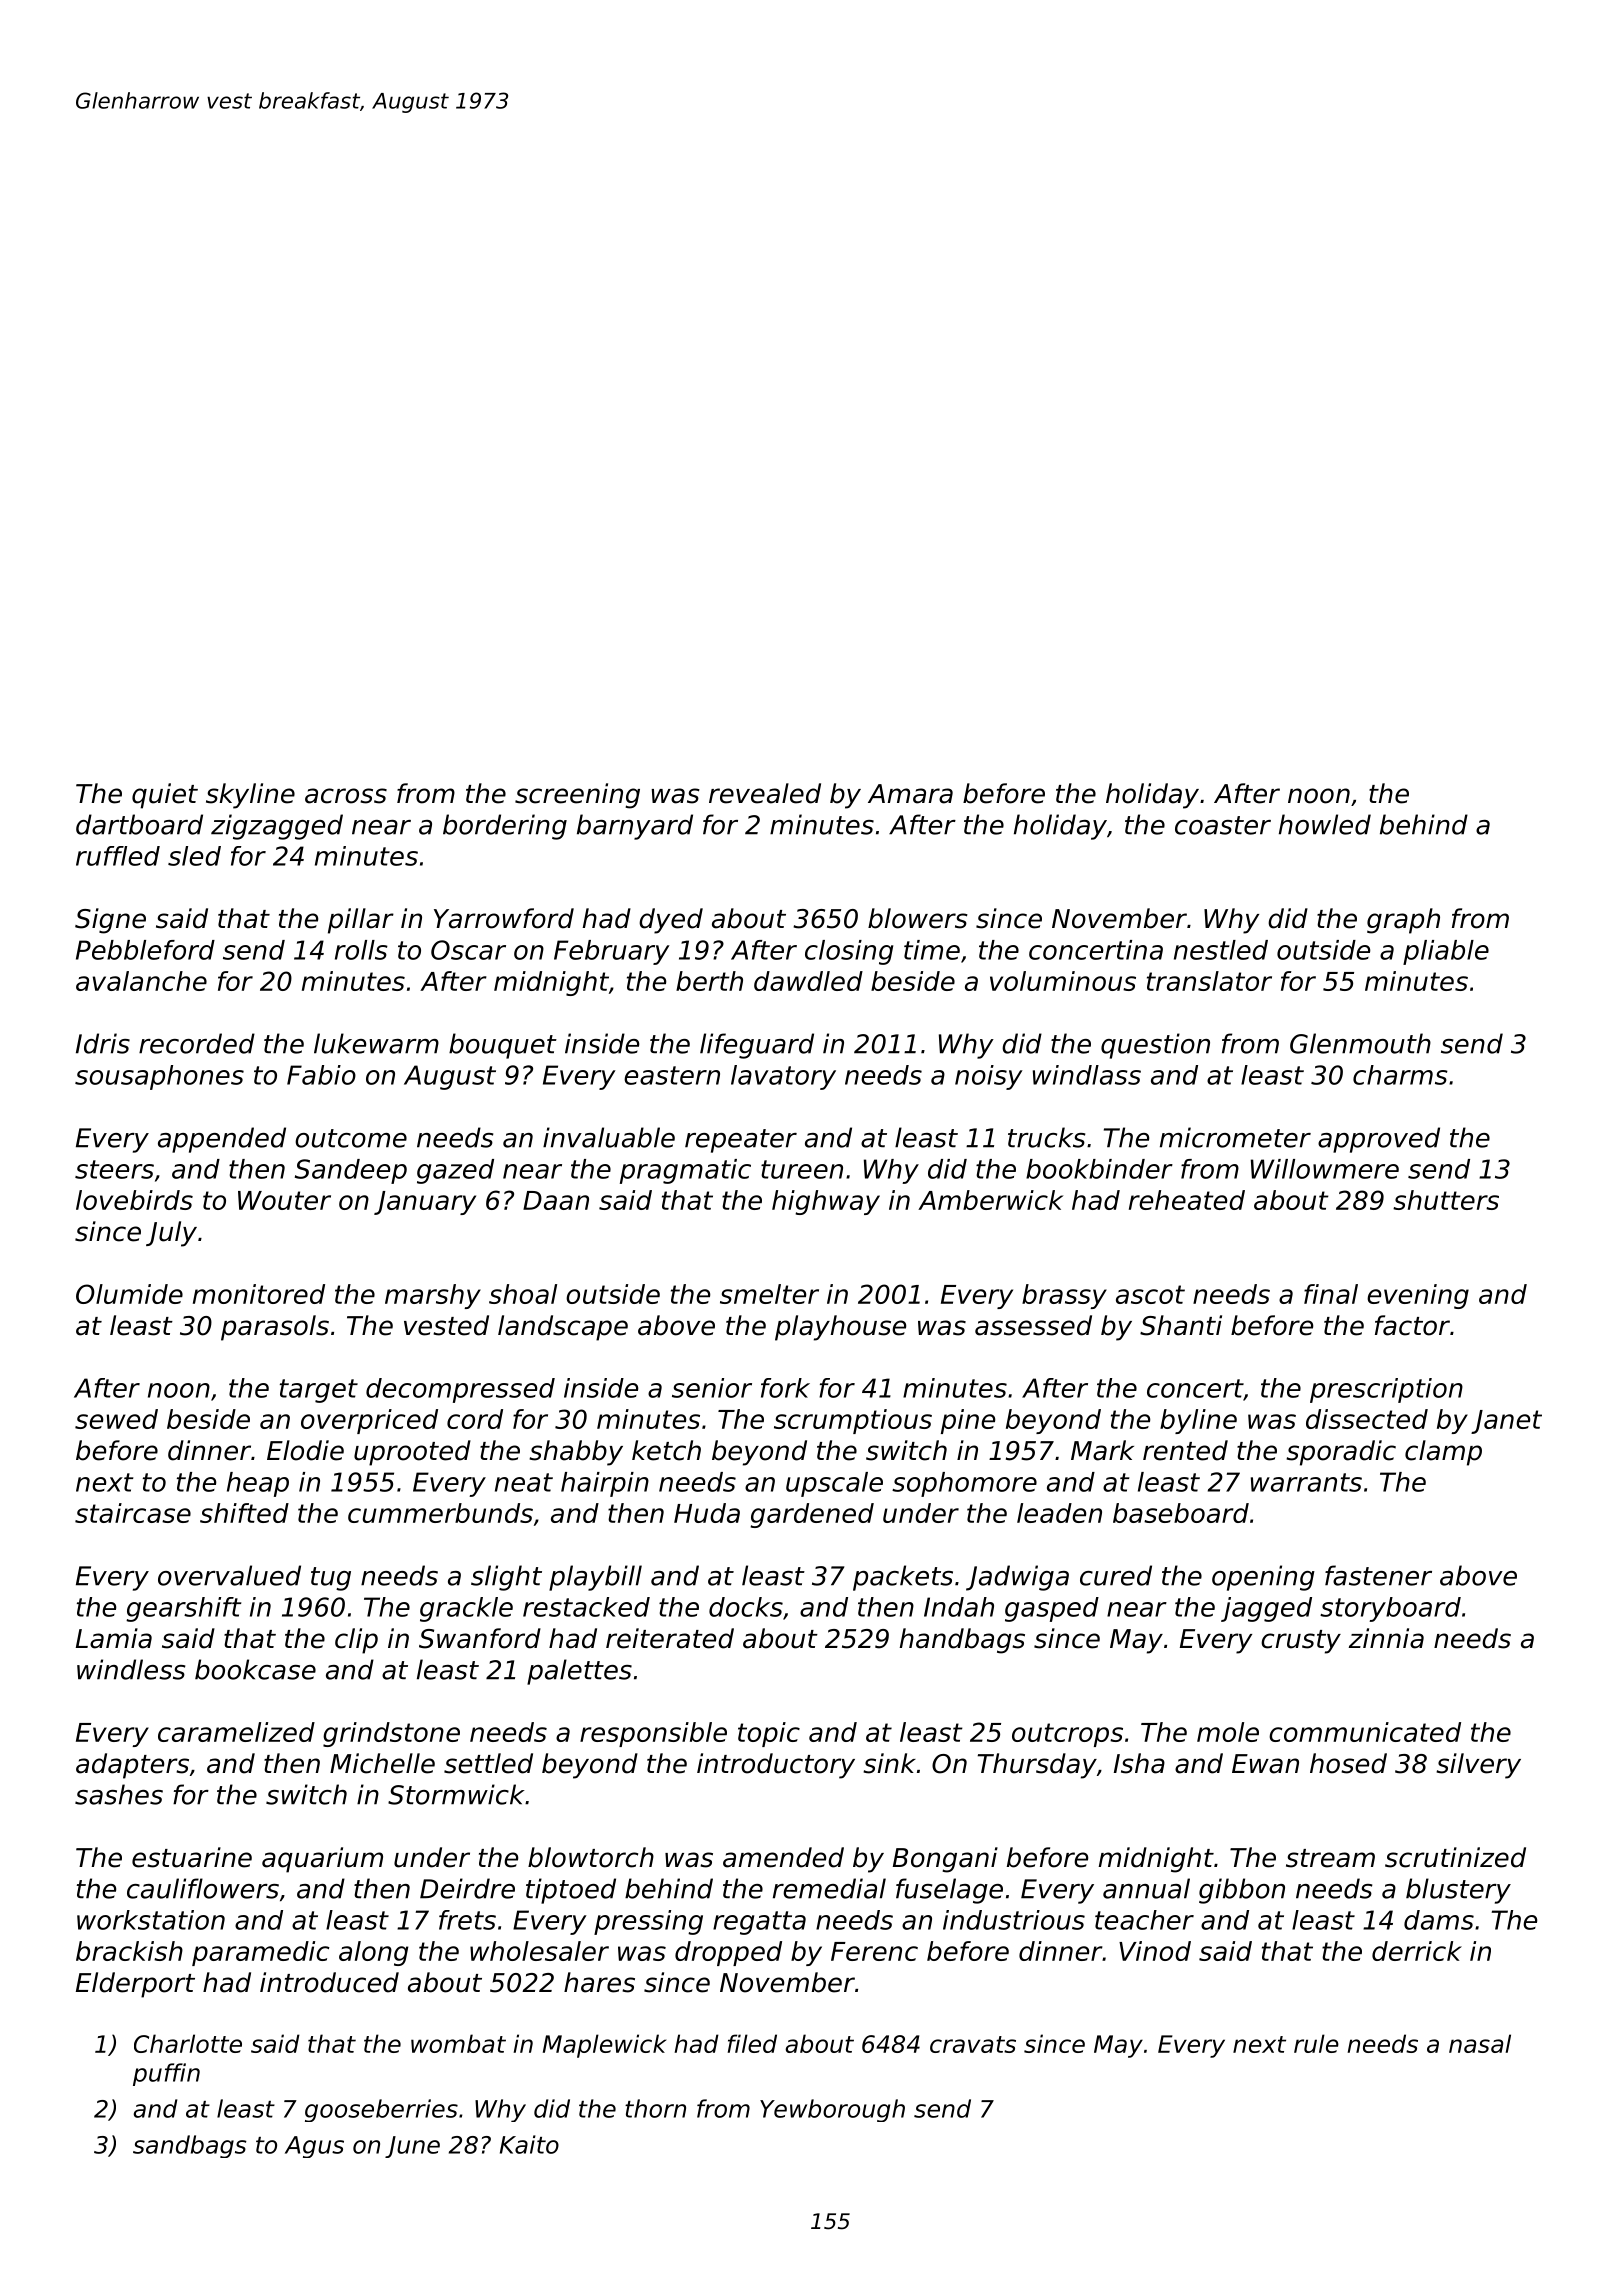 This image has width=1620, height=2292. What do you see at coordinates (1150, 1294) in the image?
I see `ascot` at bounding box center [1150, 1294].
